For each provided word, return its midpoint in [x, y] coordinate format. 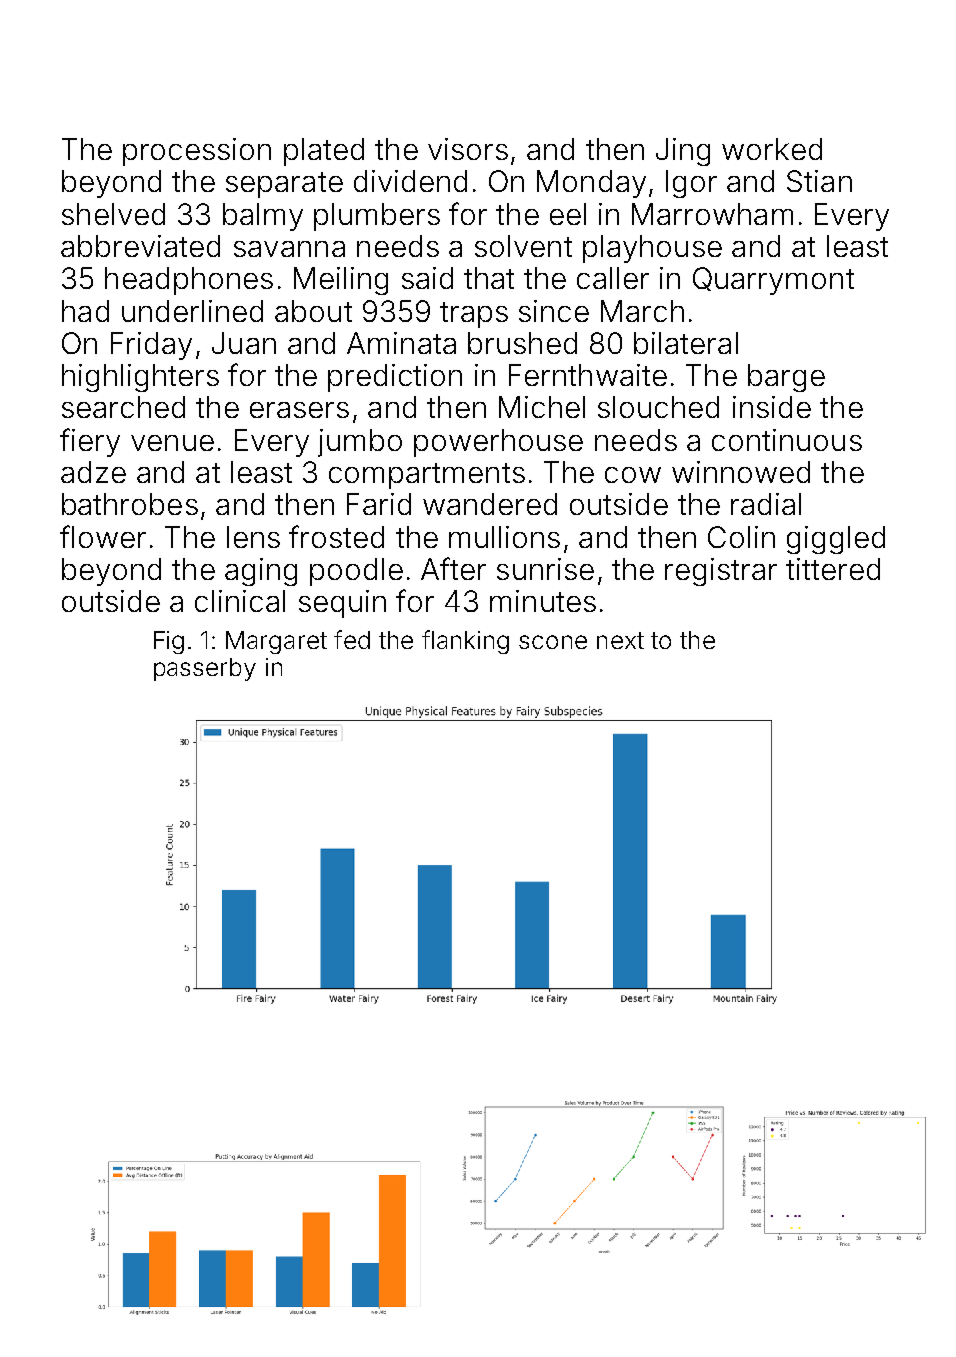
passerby [205, 669]
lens [253, 537]
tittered [833, 569]
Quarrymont [773, 281]
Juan [244, 343]
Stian [819, 181]
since [554, 311]
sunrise [545, 569]
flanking [465, 642]
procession [197, 152]
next [620, 640]
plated [324, 152]
